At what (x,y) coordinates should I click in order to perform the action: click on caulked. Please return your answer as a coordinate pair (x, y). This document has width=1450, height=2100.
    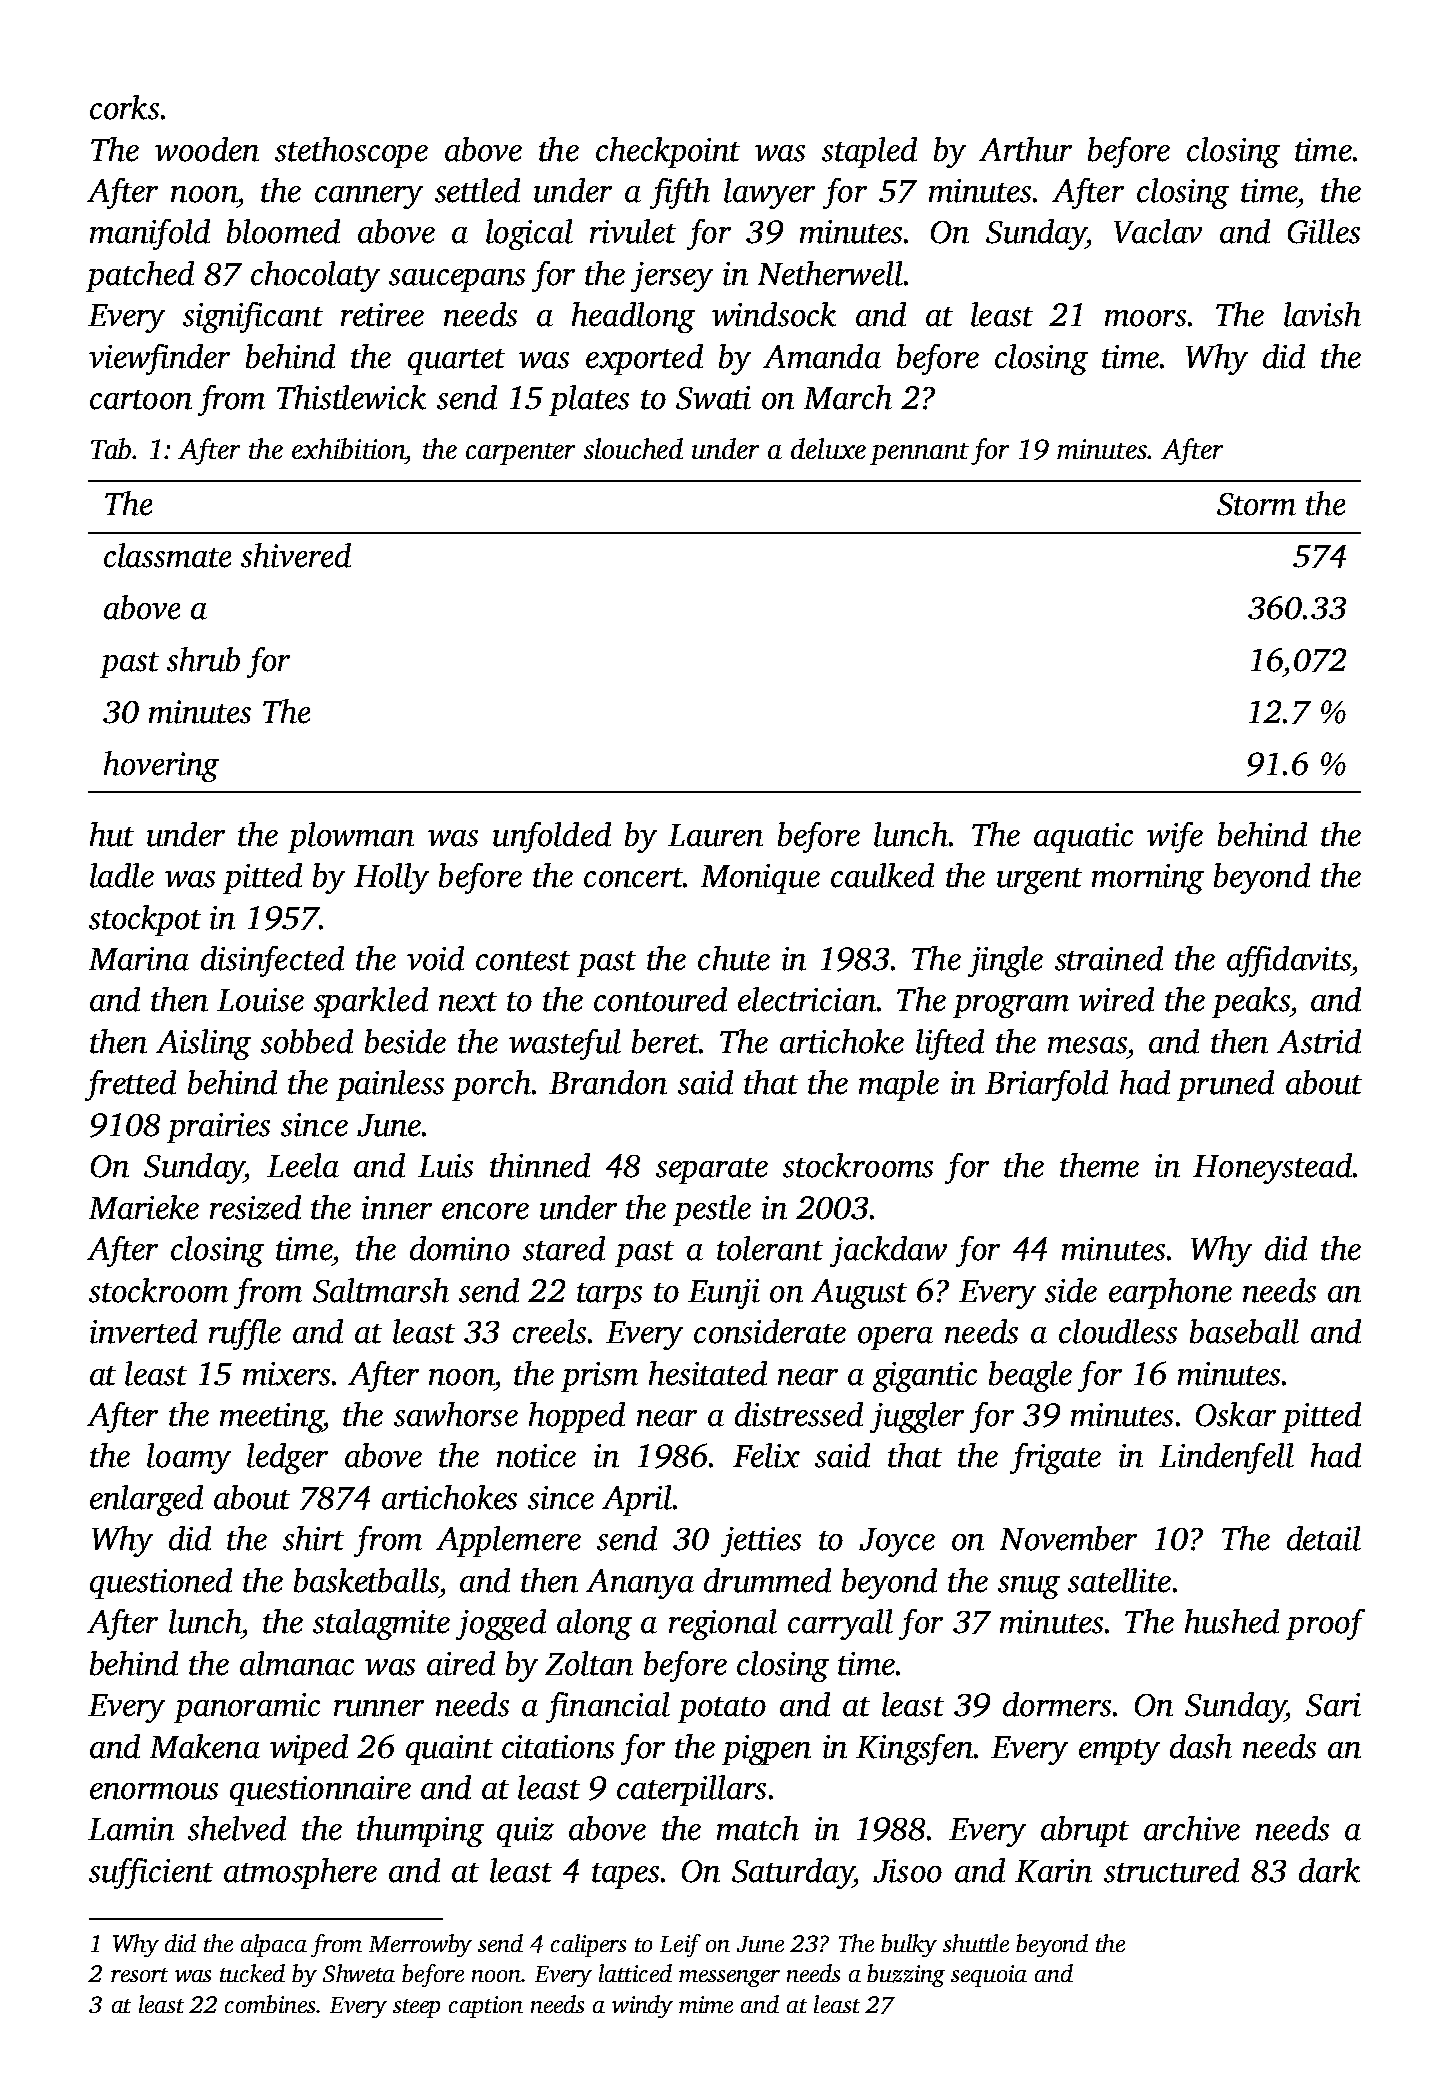
    Looking at the image, I should click on (882, 875).
